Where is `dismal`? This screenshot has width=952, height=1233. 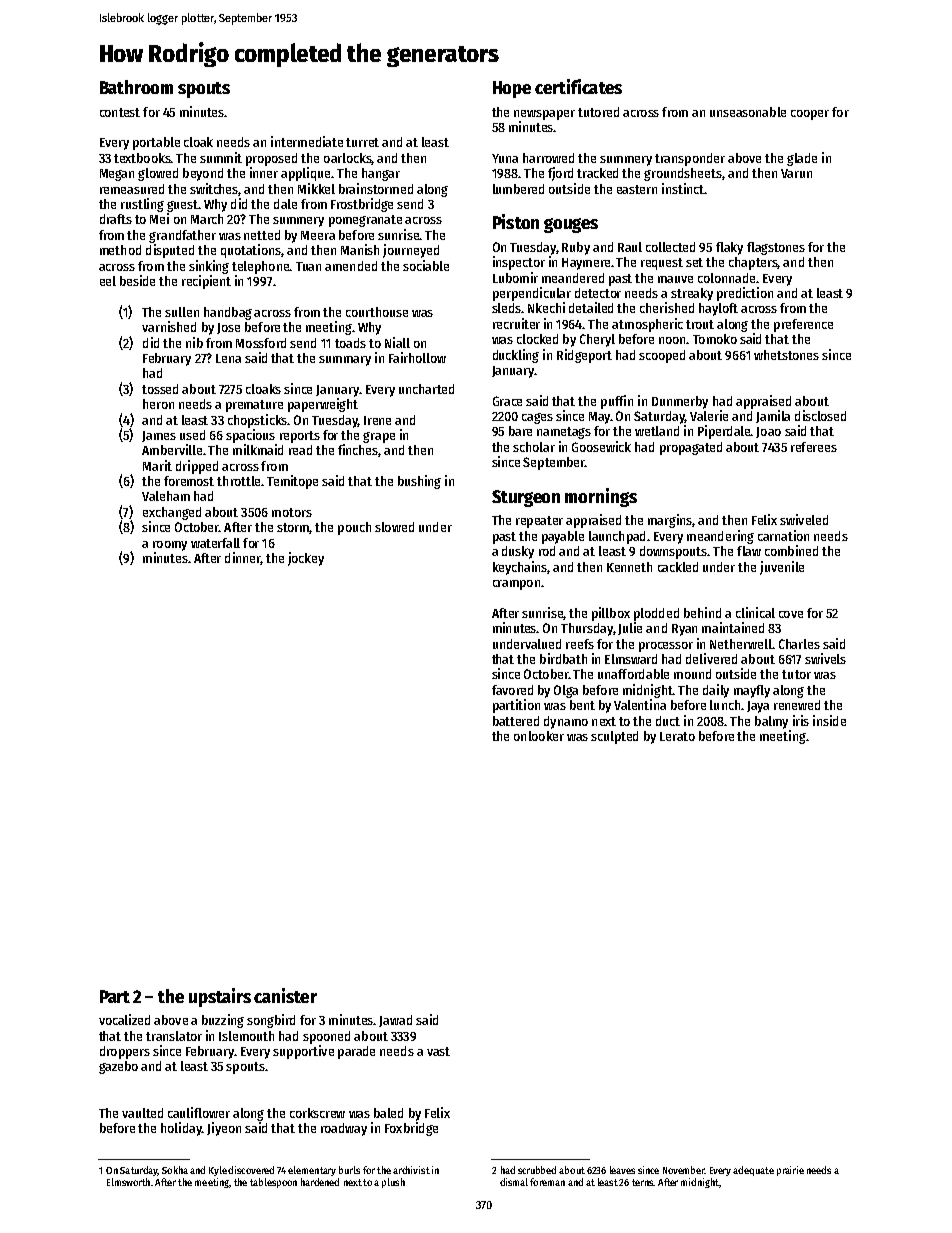
dismal is located at coordinates (514, 1182).
